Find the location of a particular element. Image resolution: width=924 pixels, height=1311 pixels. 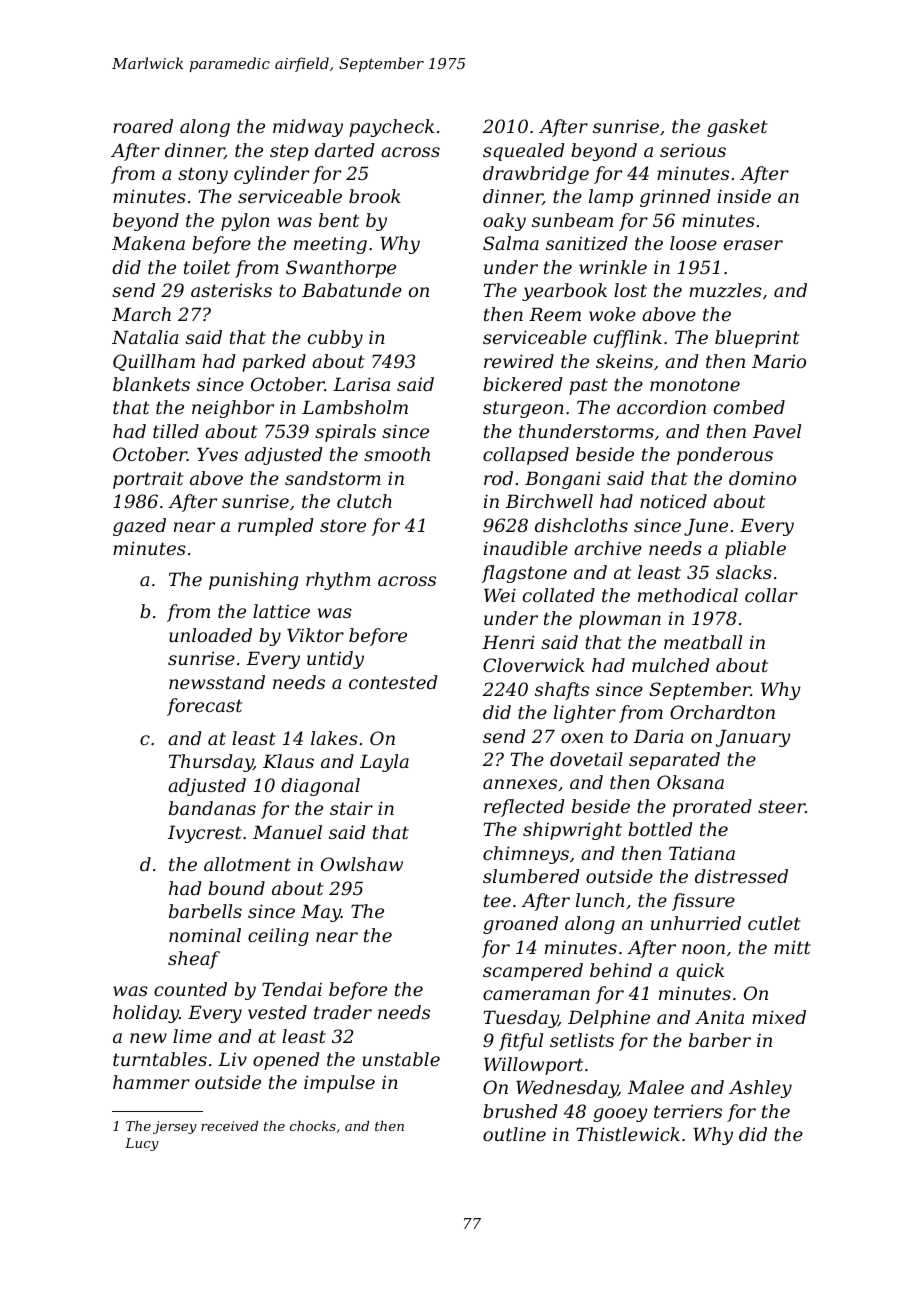

scampered is located at coordinates (533, 972).
